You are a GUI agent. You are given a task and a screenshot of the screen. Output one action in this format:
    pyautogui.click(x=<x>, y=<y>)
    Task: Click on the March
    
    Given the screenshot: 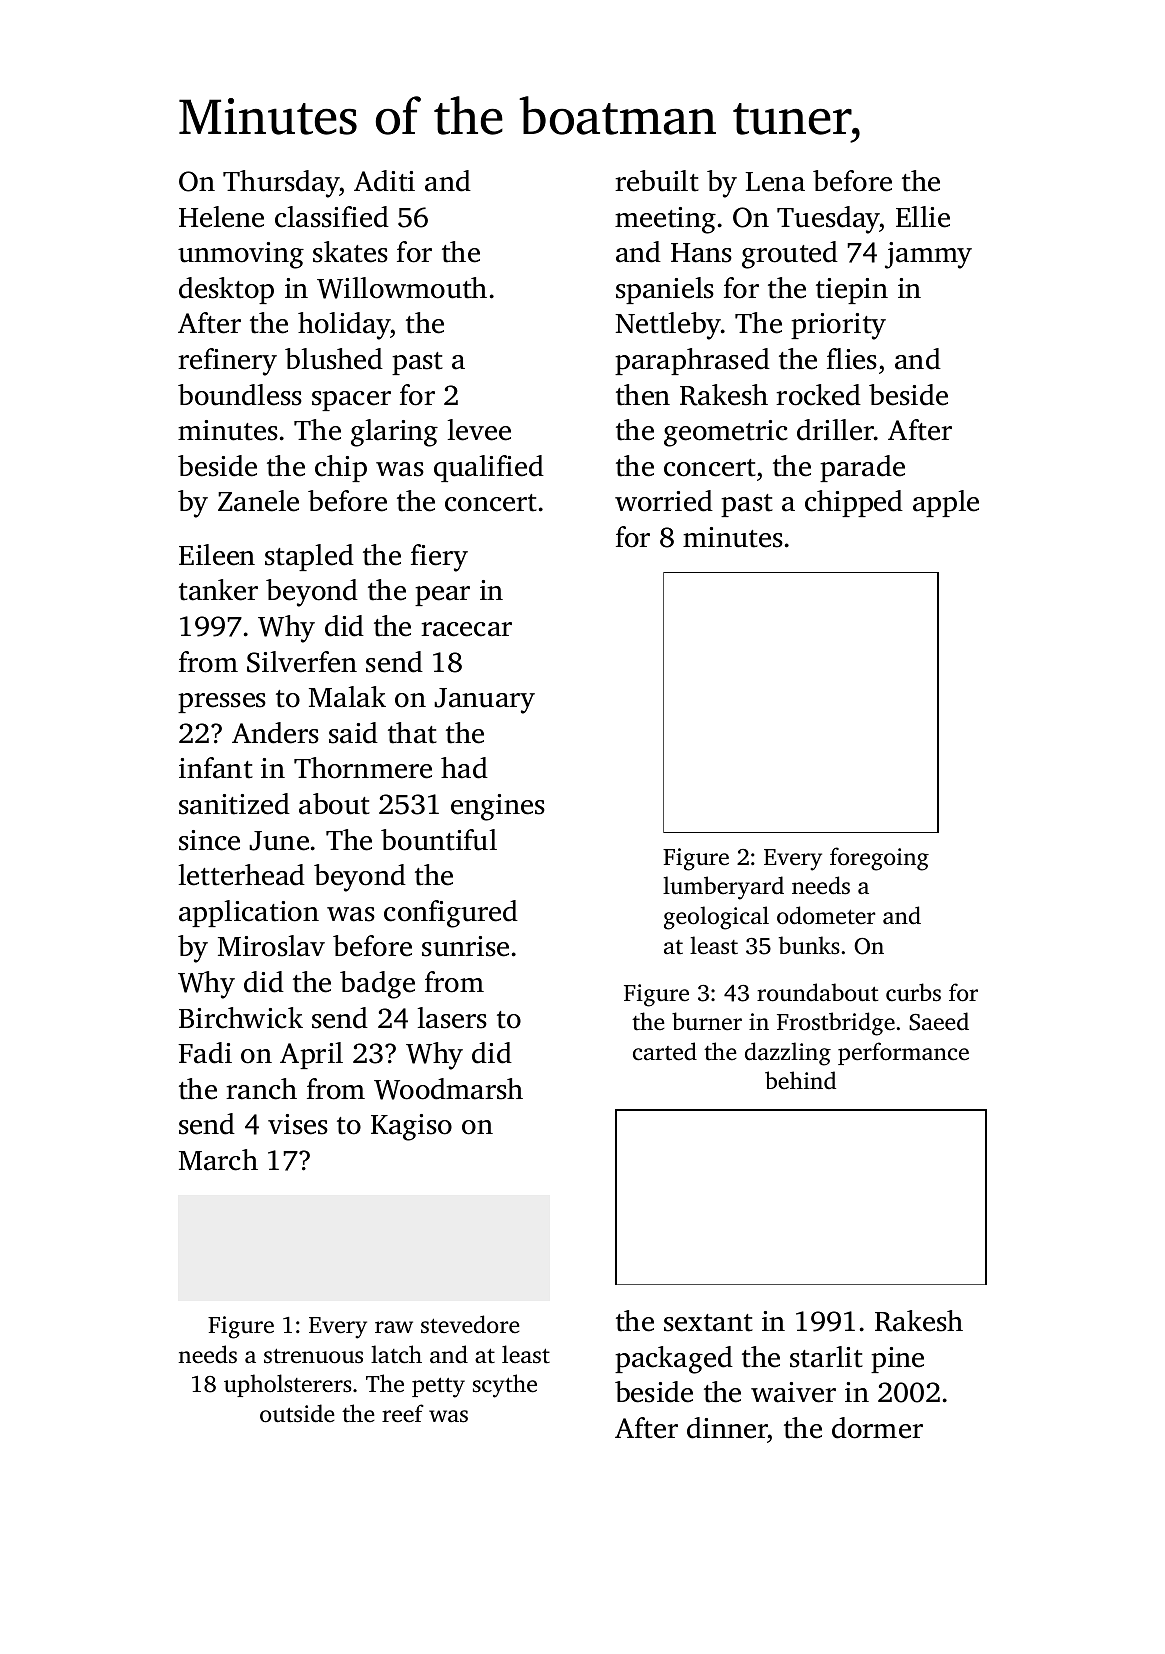 What is the action you would take?
    pyautogui.click(x=218, y=1160)
